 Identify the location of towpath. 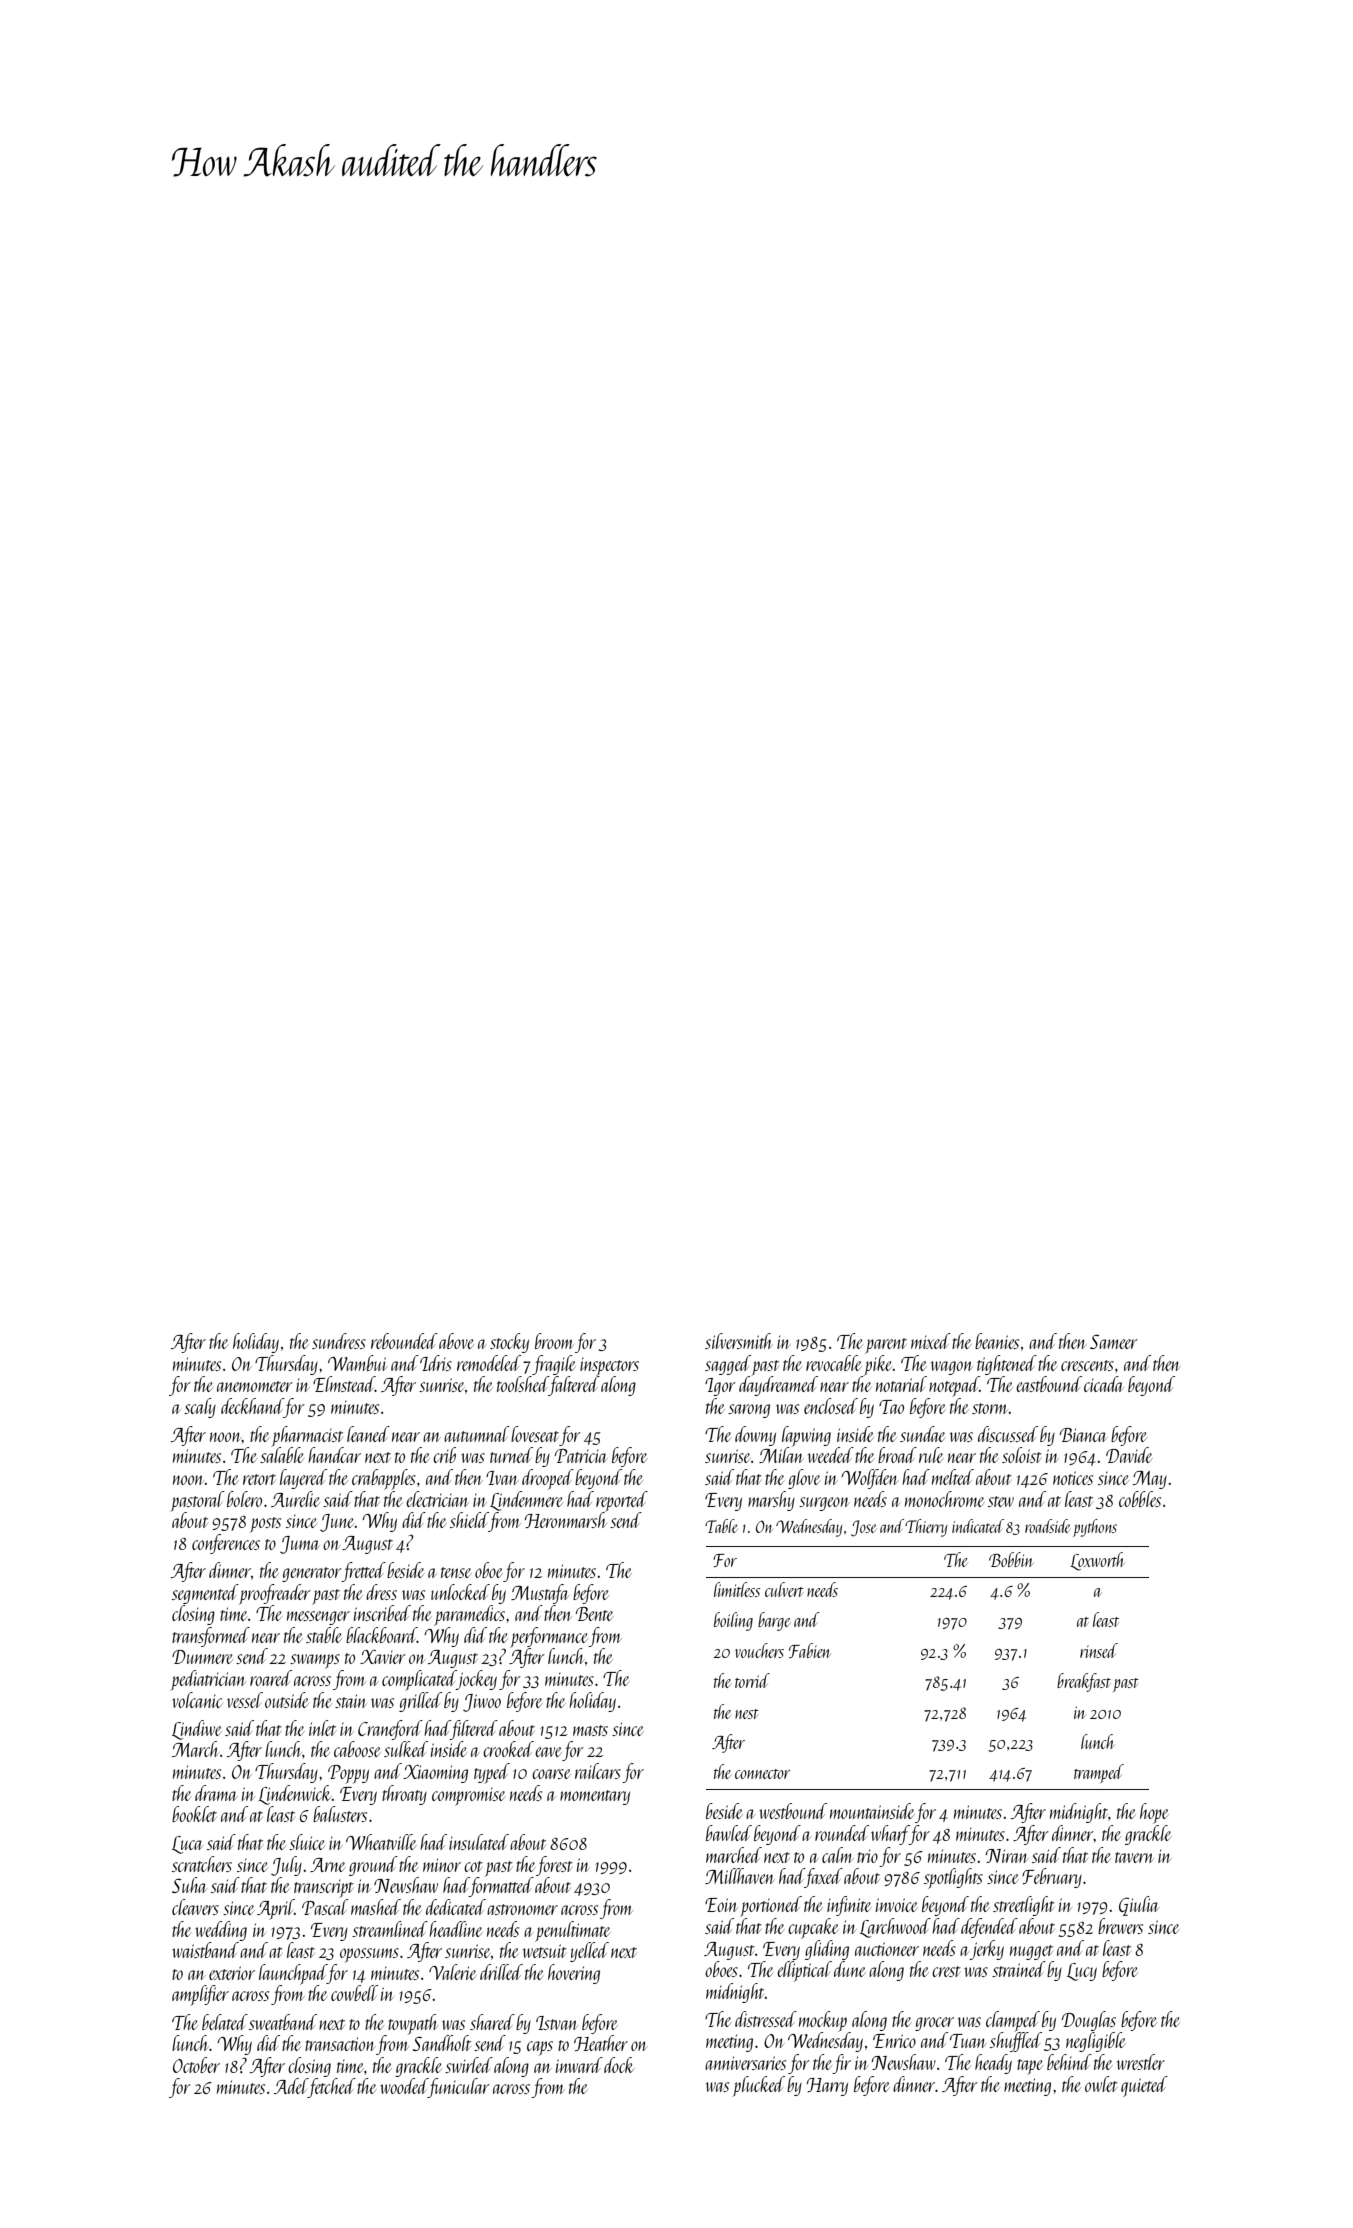
(413, 2024).
